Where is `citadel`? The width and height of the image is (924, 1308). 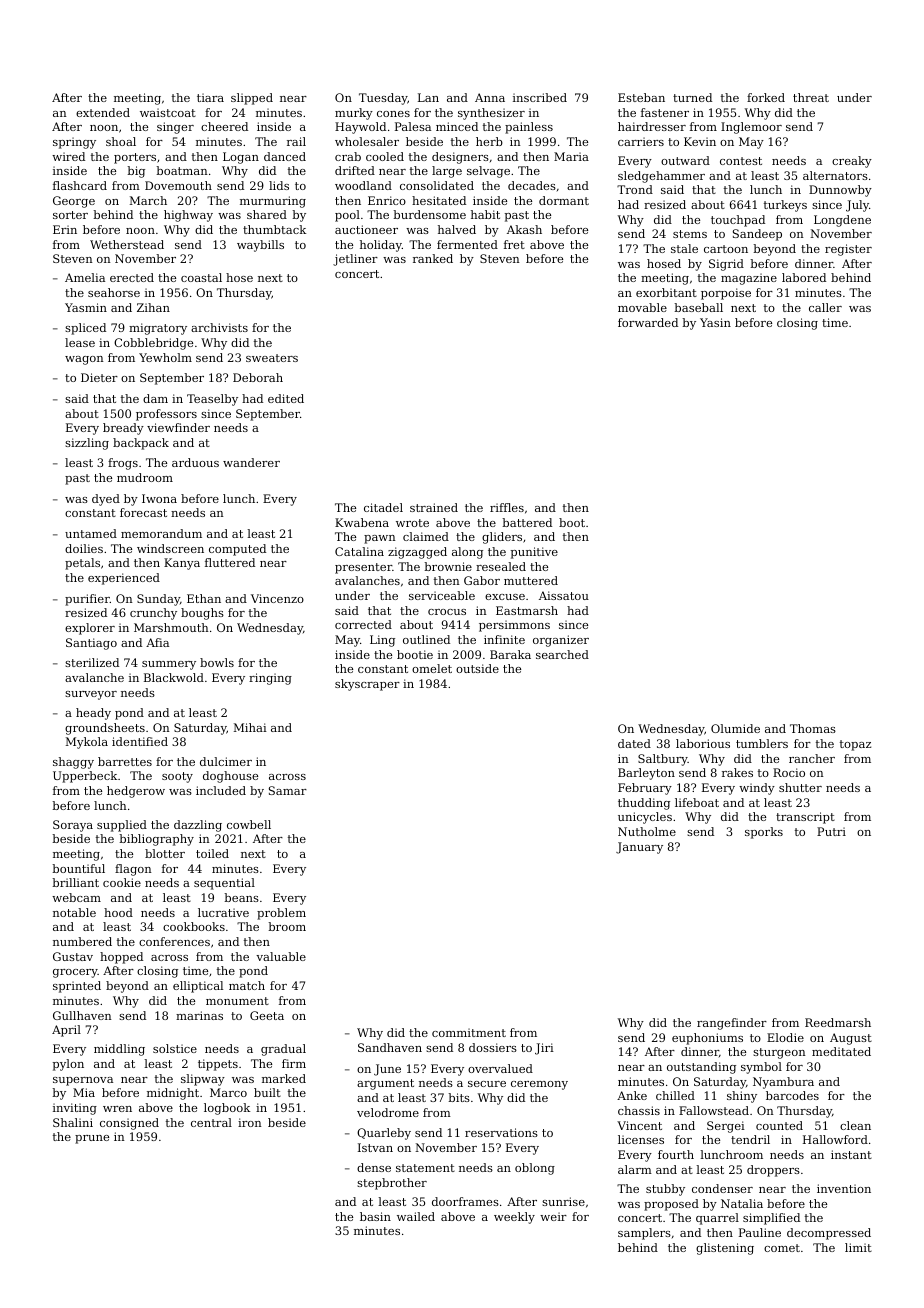
citadel is located at coordinates (383, 507).
